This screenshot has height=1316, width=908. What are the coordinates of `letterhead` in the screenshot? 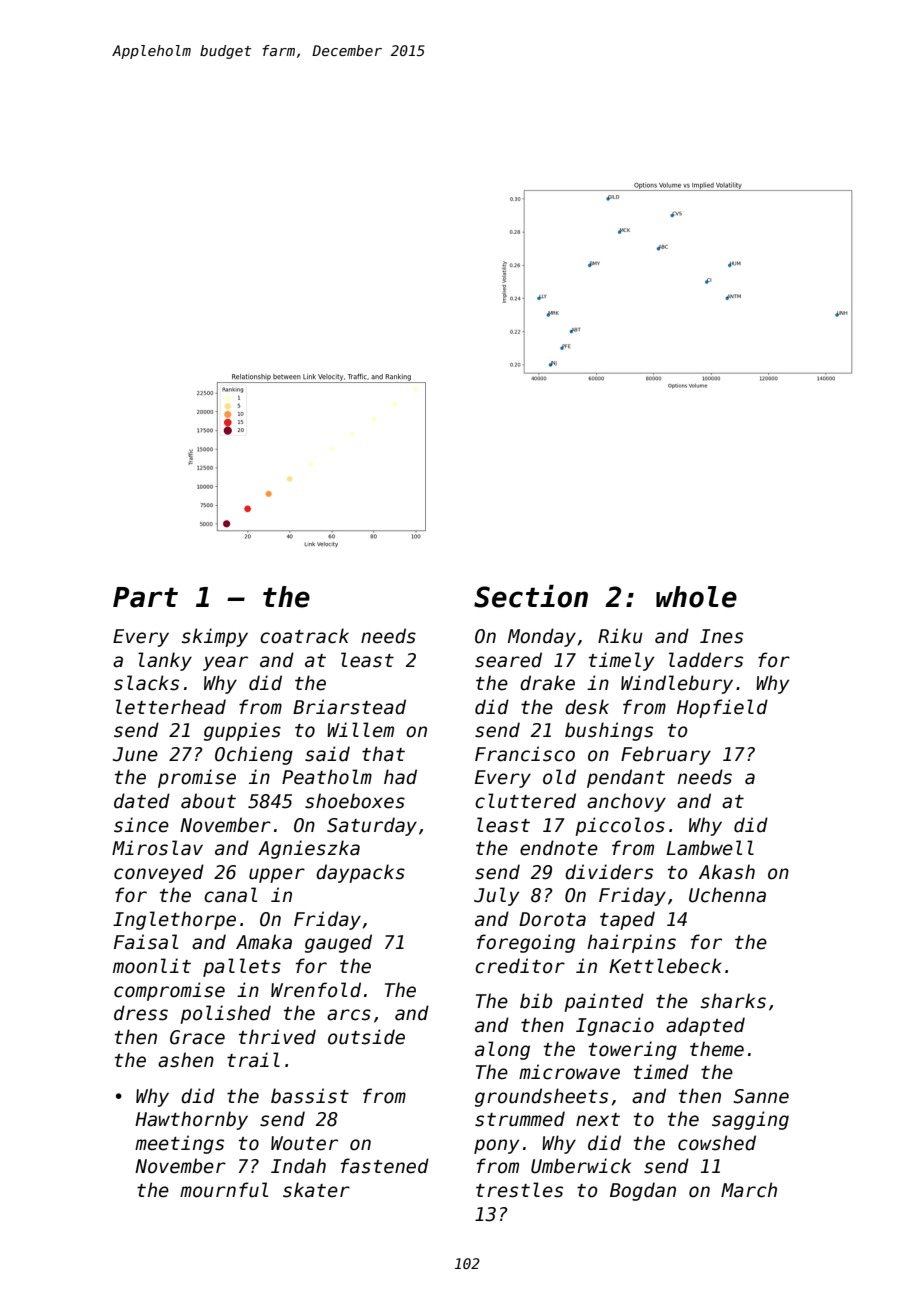 It's located at (171, 707).
